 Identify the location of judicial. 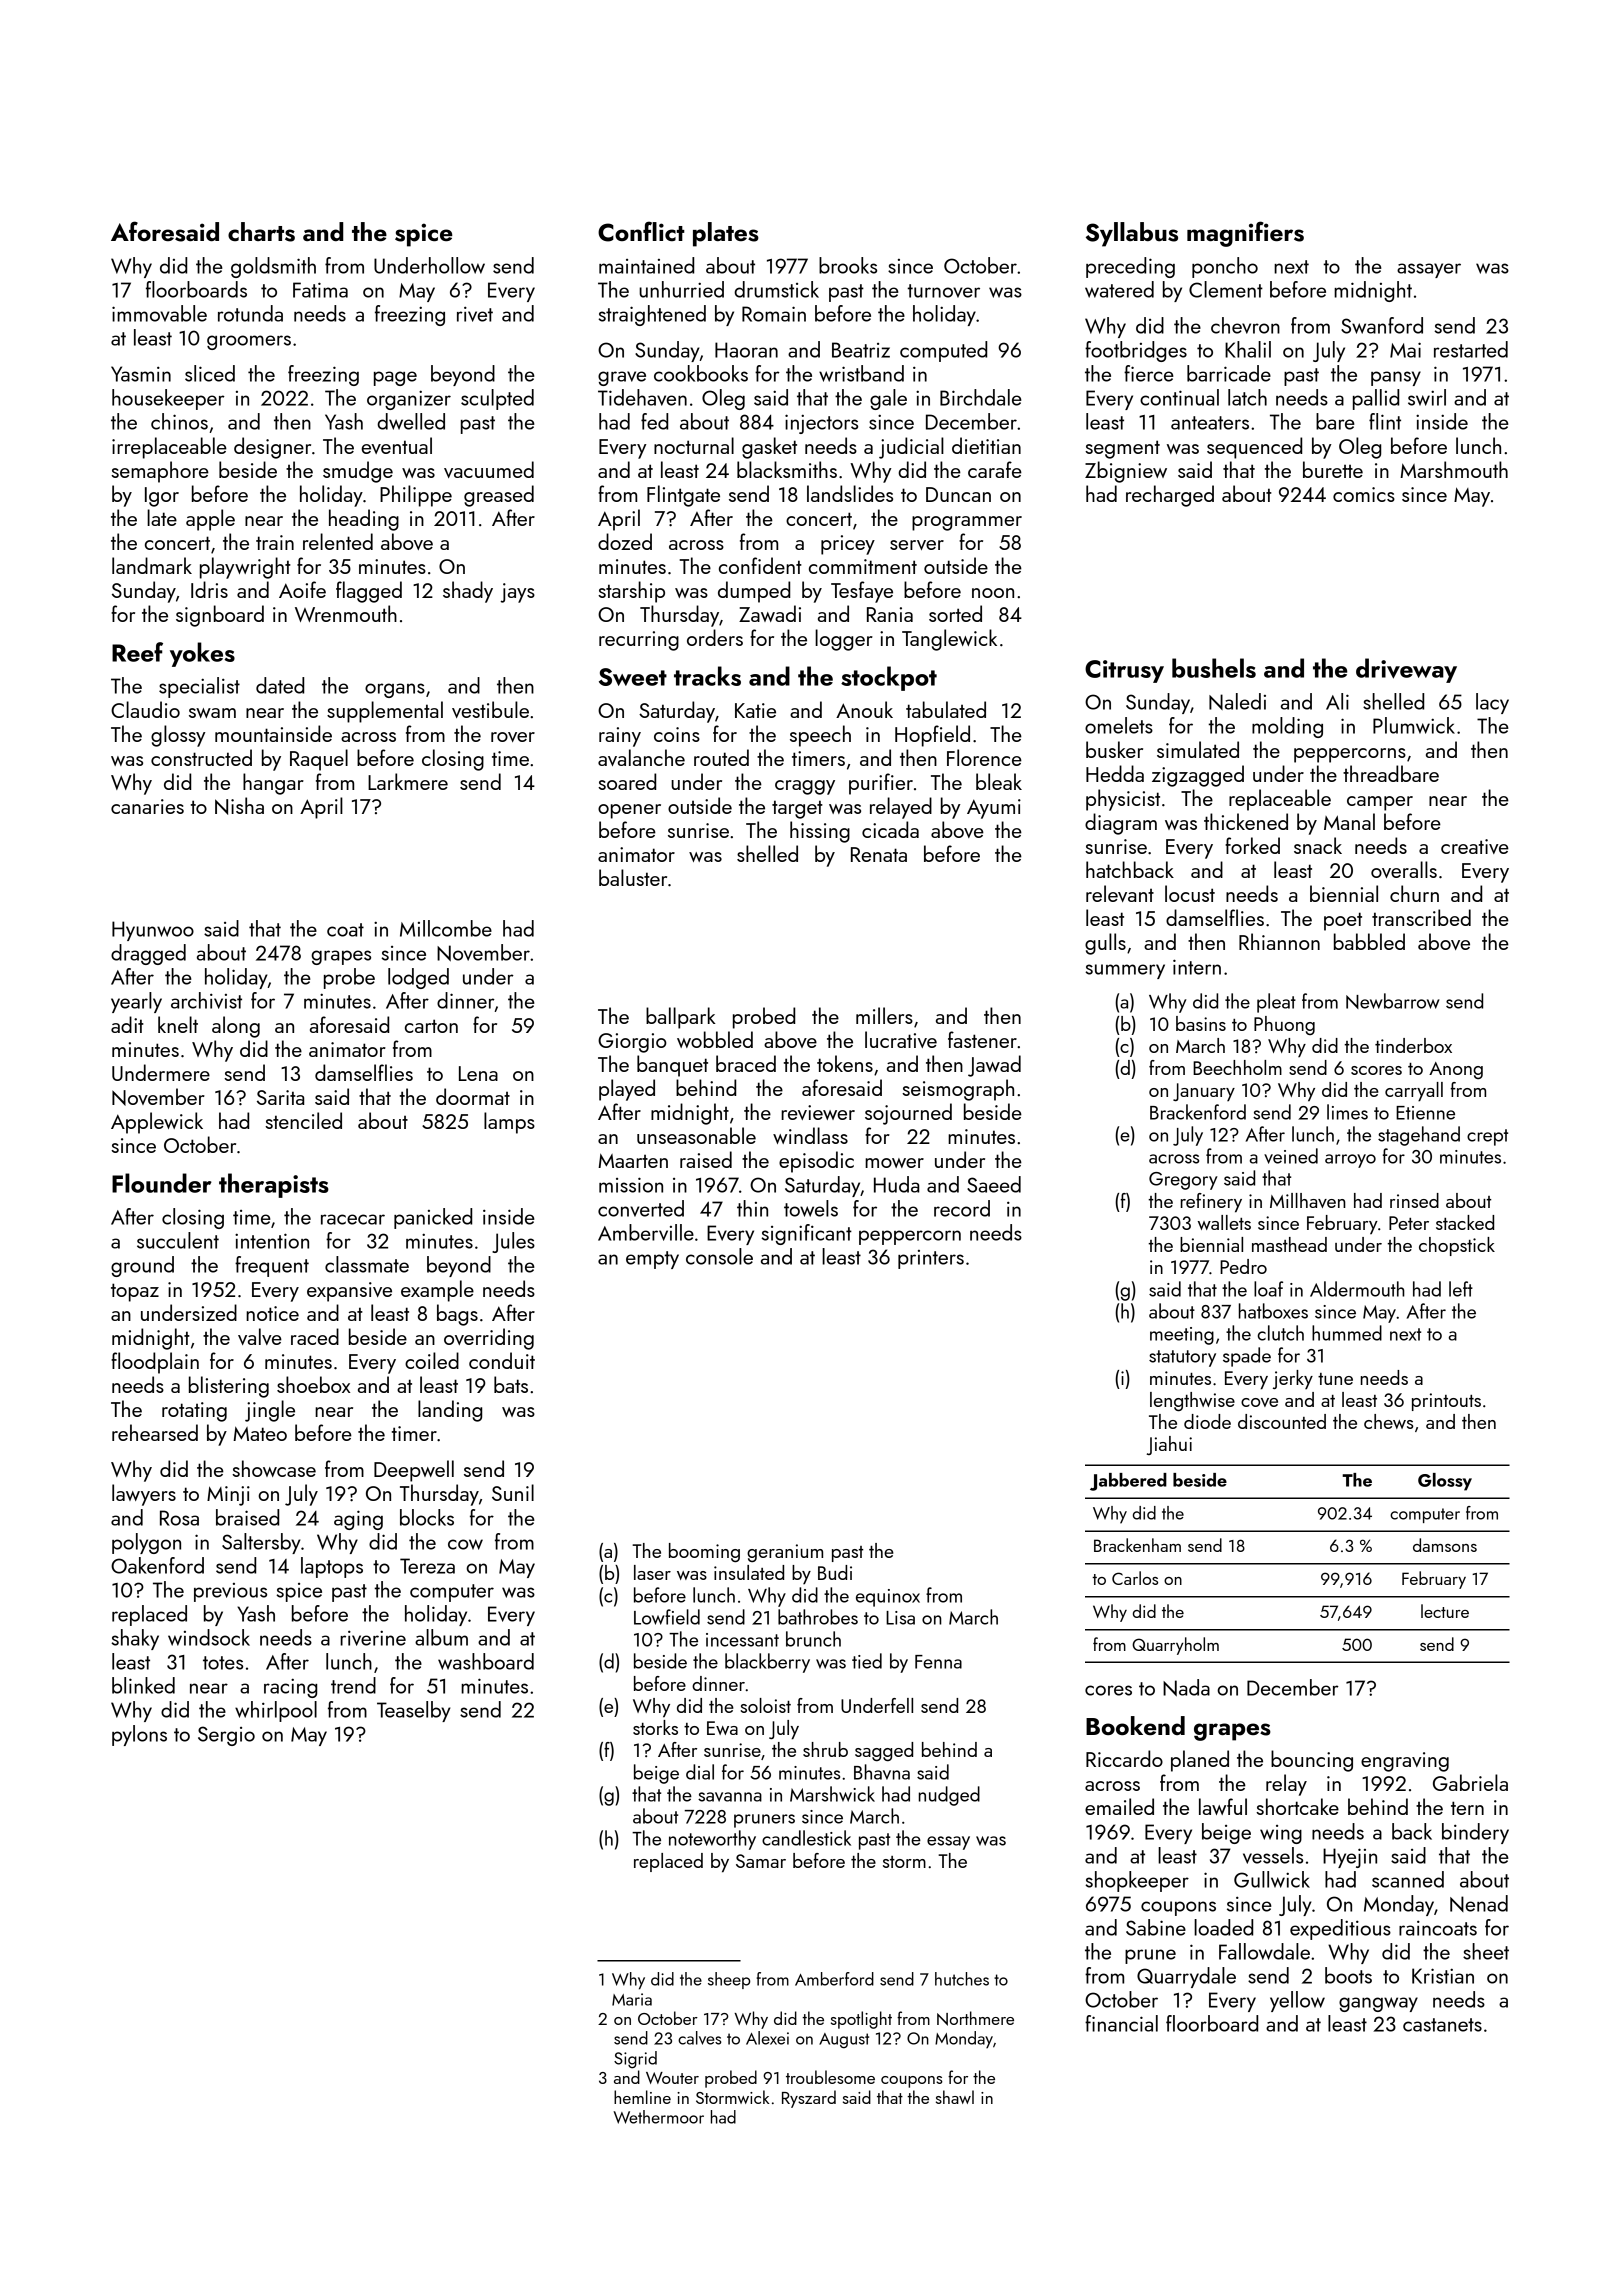
(911, 448).
